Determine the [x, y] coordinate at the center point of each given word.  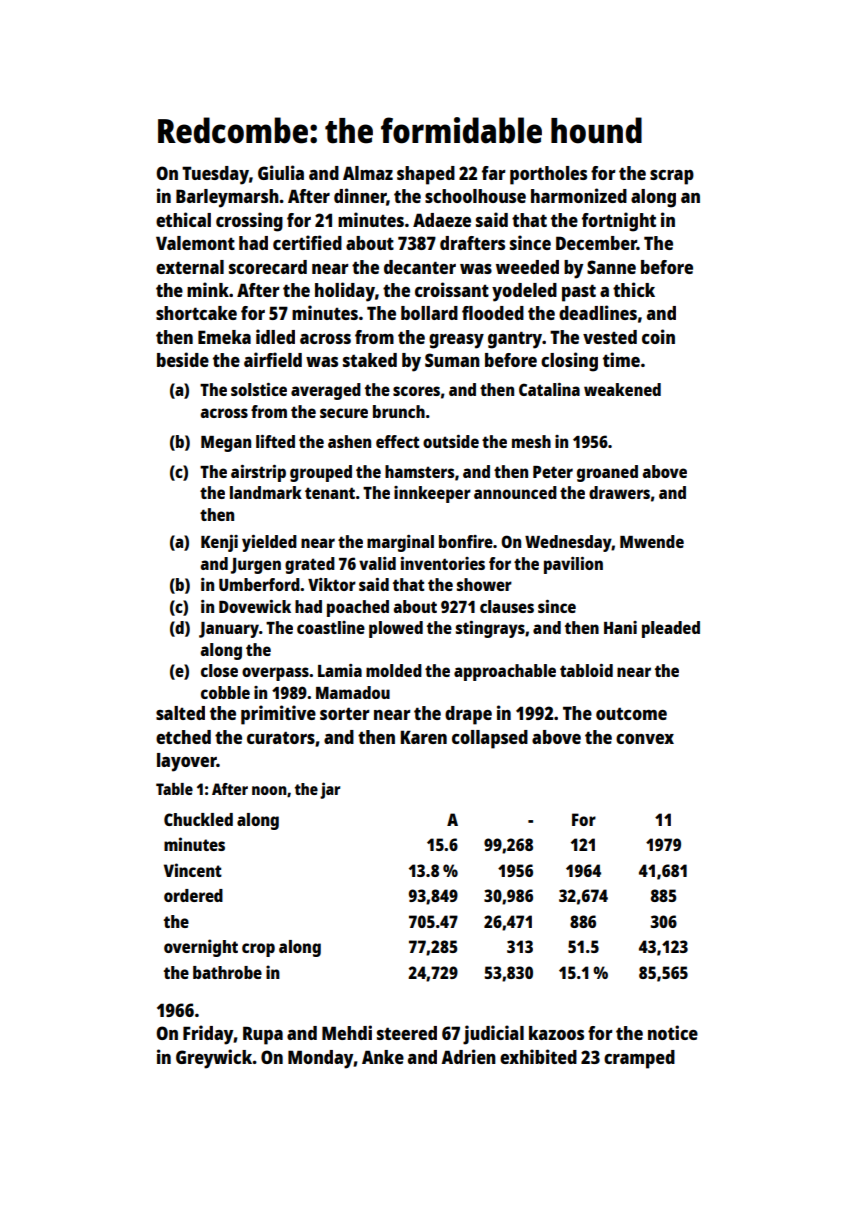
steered [407, 1033]
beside [183, 359]
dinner [360, 197]
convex [645, 739]
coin [658, 336]
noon [269, 790]
